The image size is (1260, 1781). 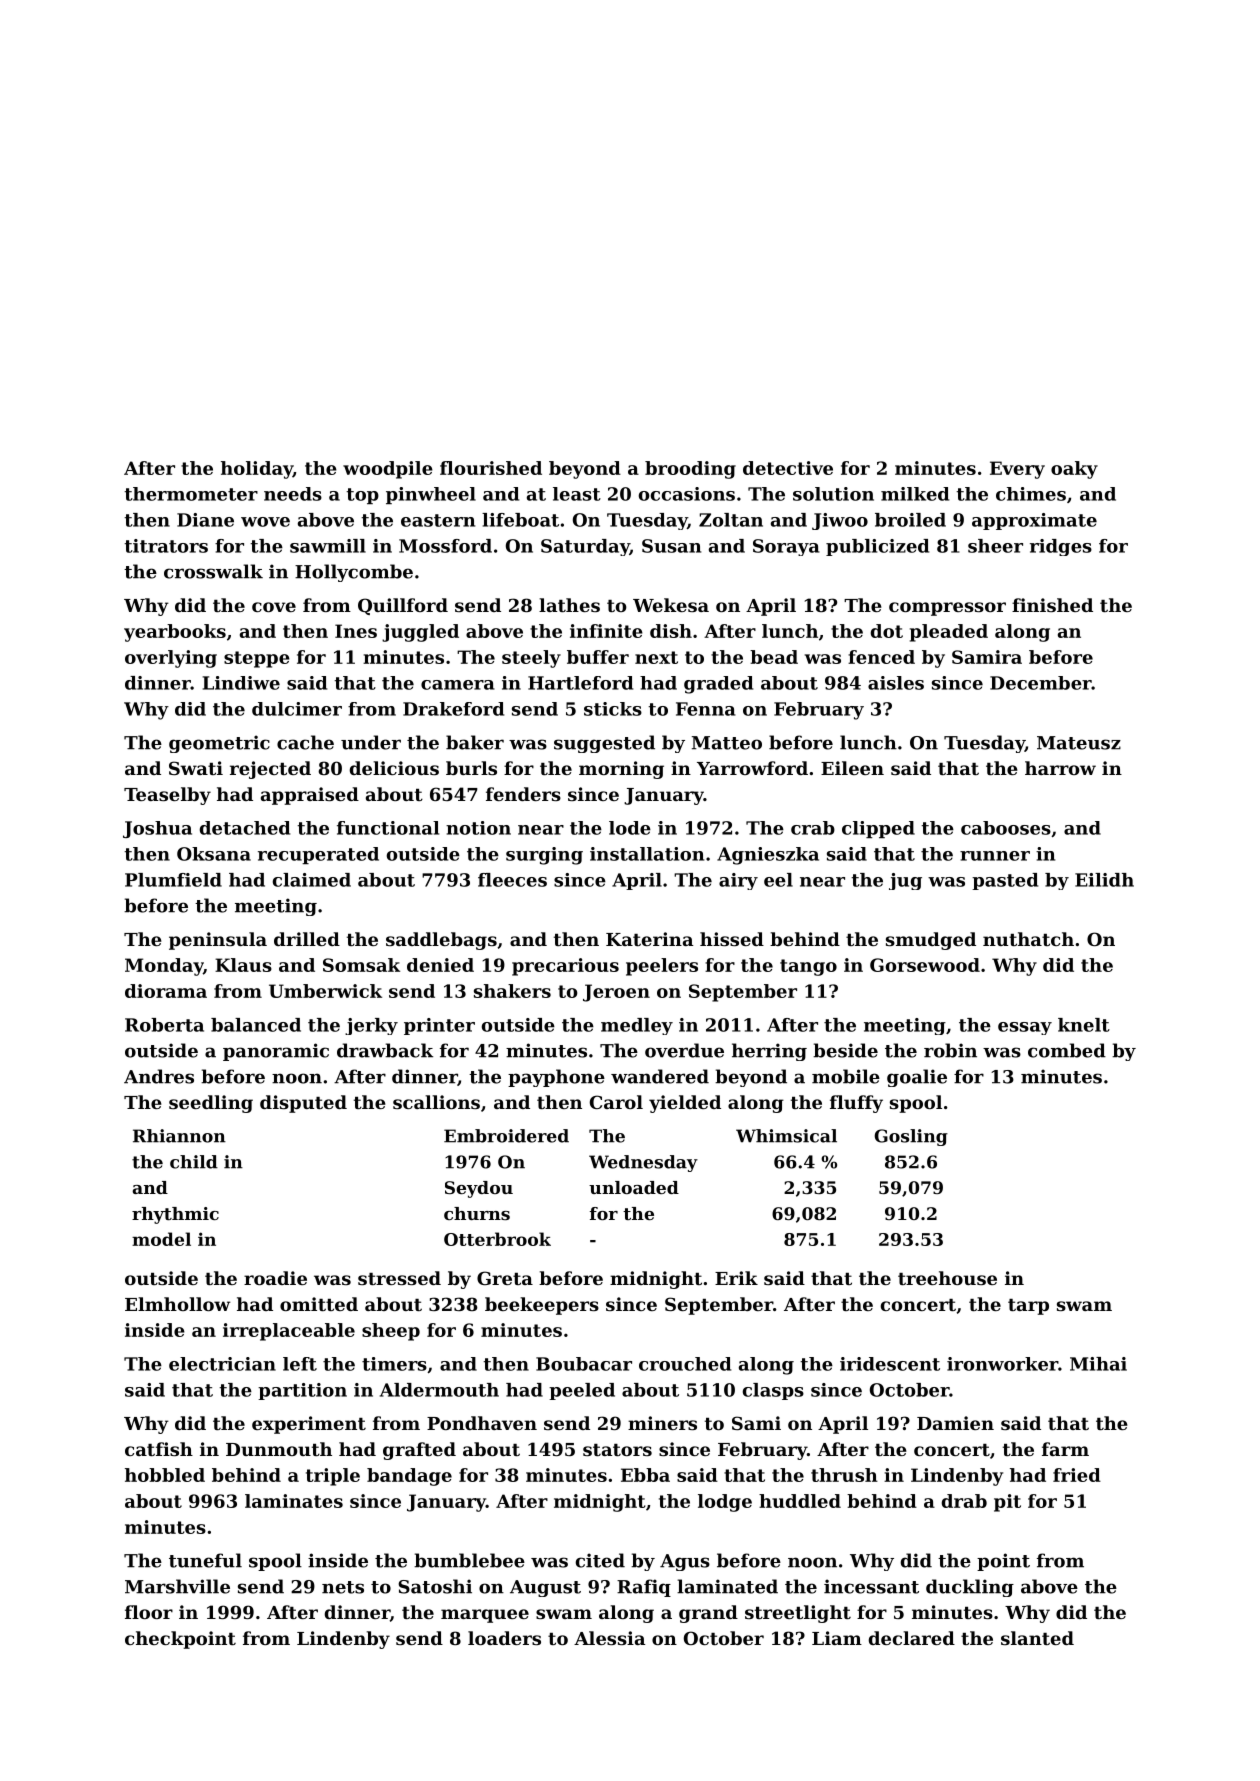 I want to click on next, so click(x=656, y=657).
